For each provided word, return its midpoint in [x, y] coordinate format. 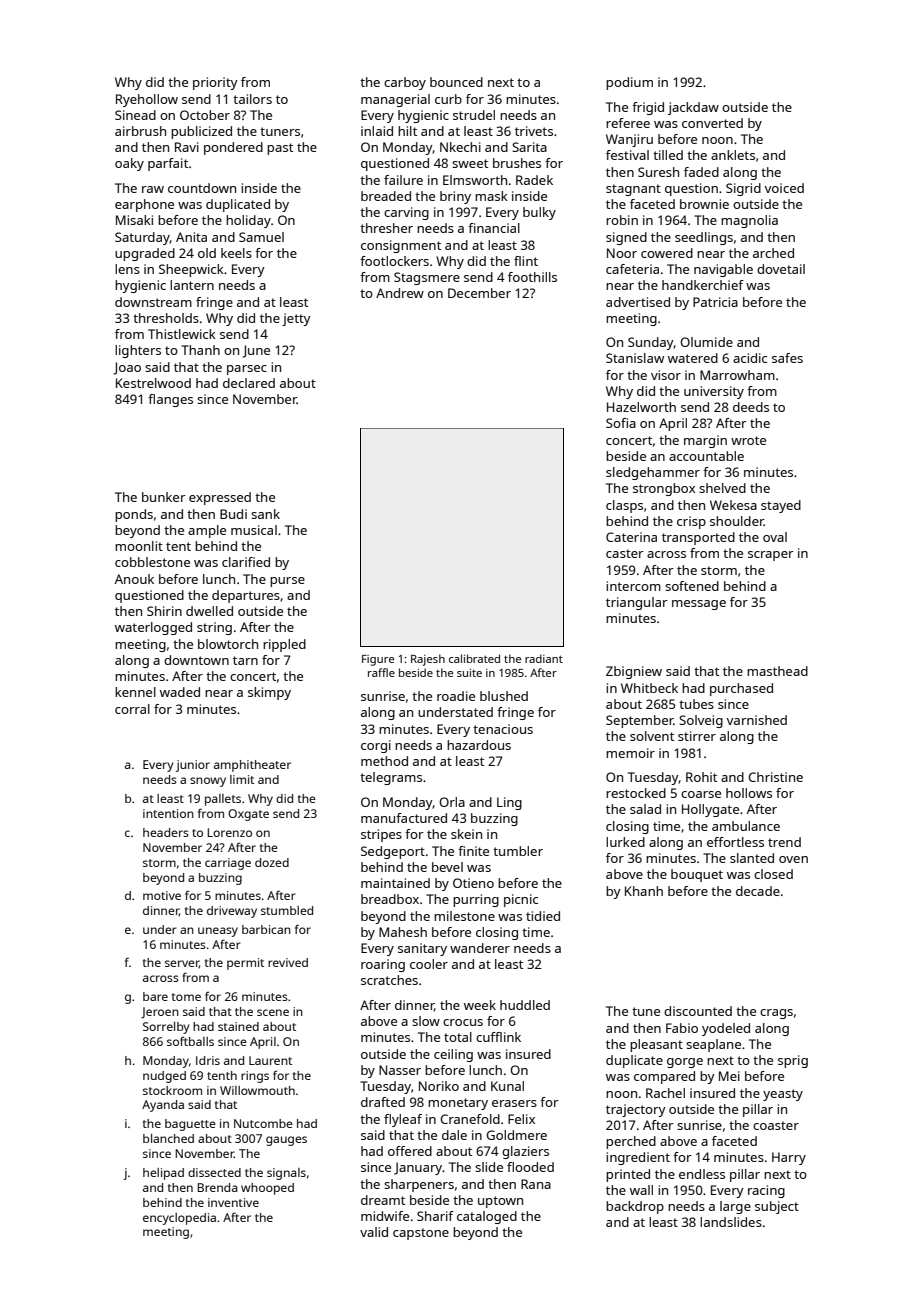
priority [215, 83]
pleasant [656, 1045]
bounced [456, 82]
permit [245, 964]
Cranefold [470, 1119]
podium [629, 83]
